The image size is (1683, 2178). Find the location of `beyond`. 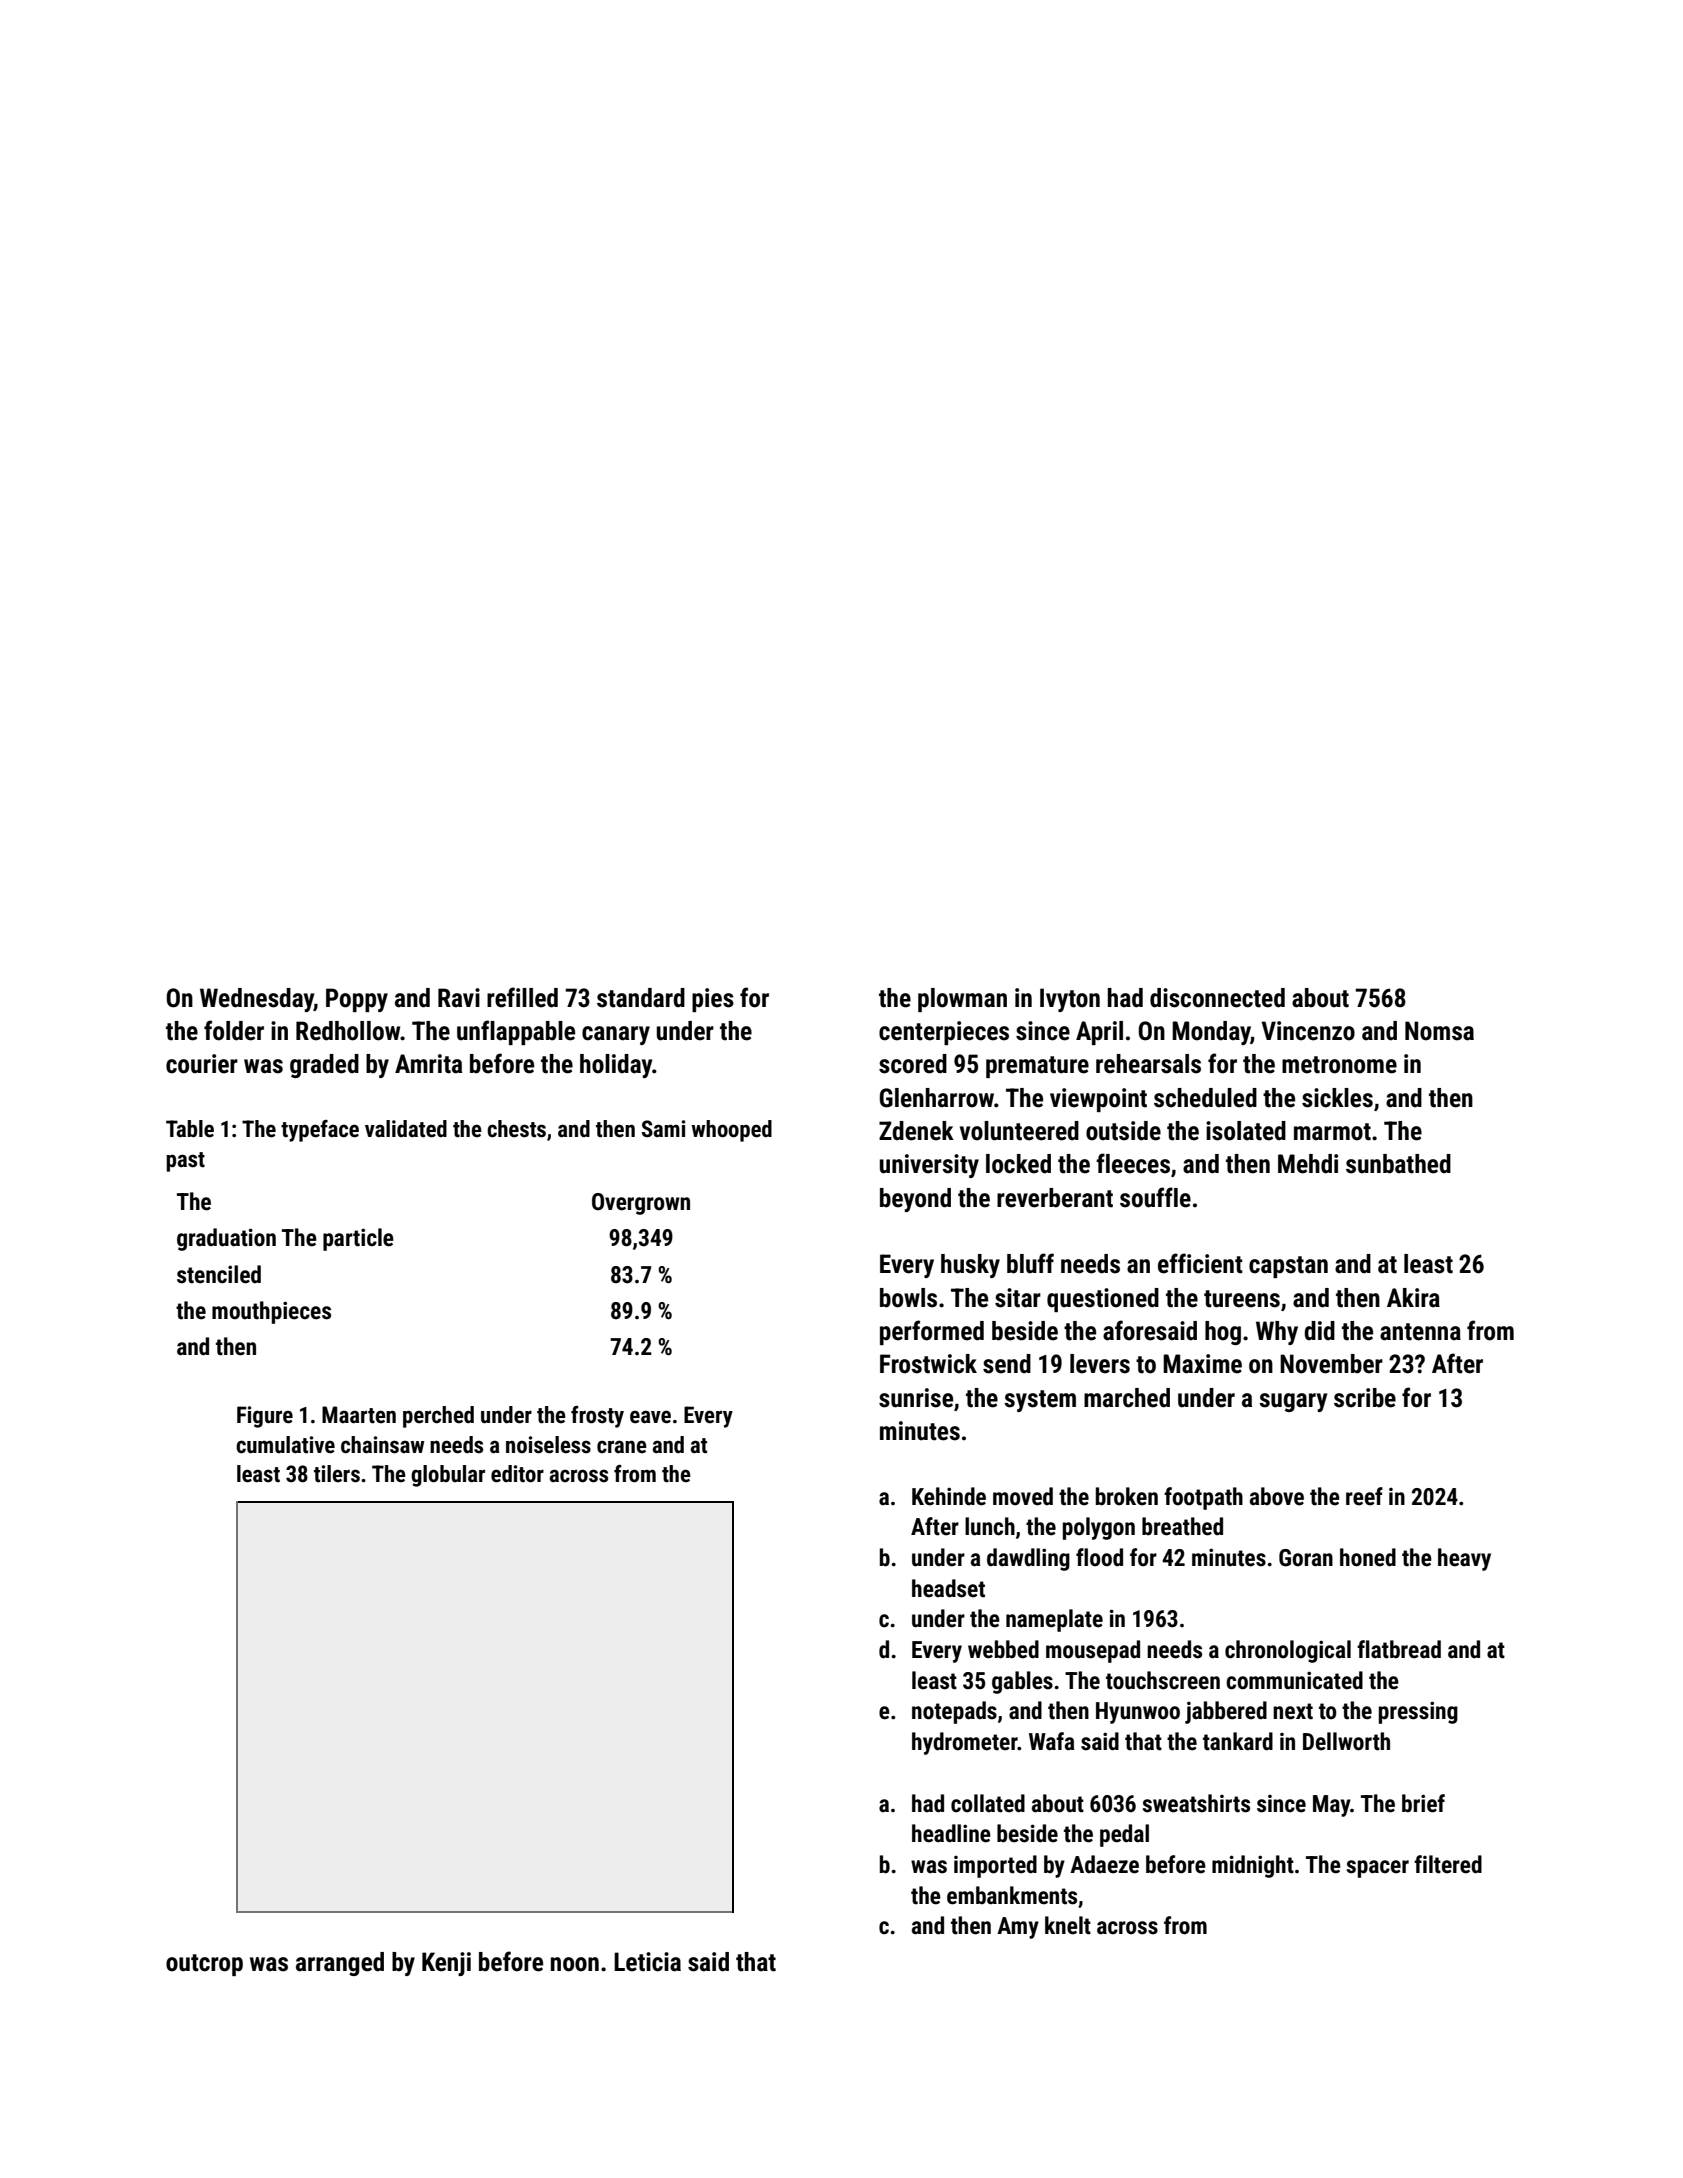

beyond is located at coordinates (915, 1200).
